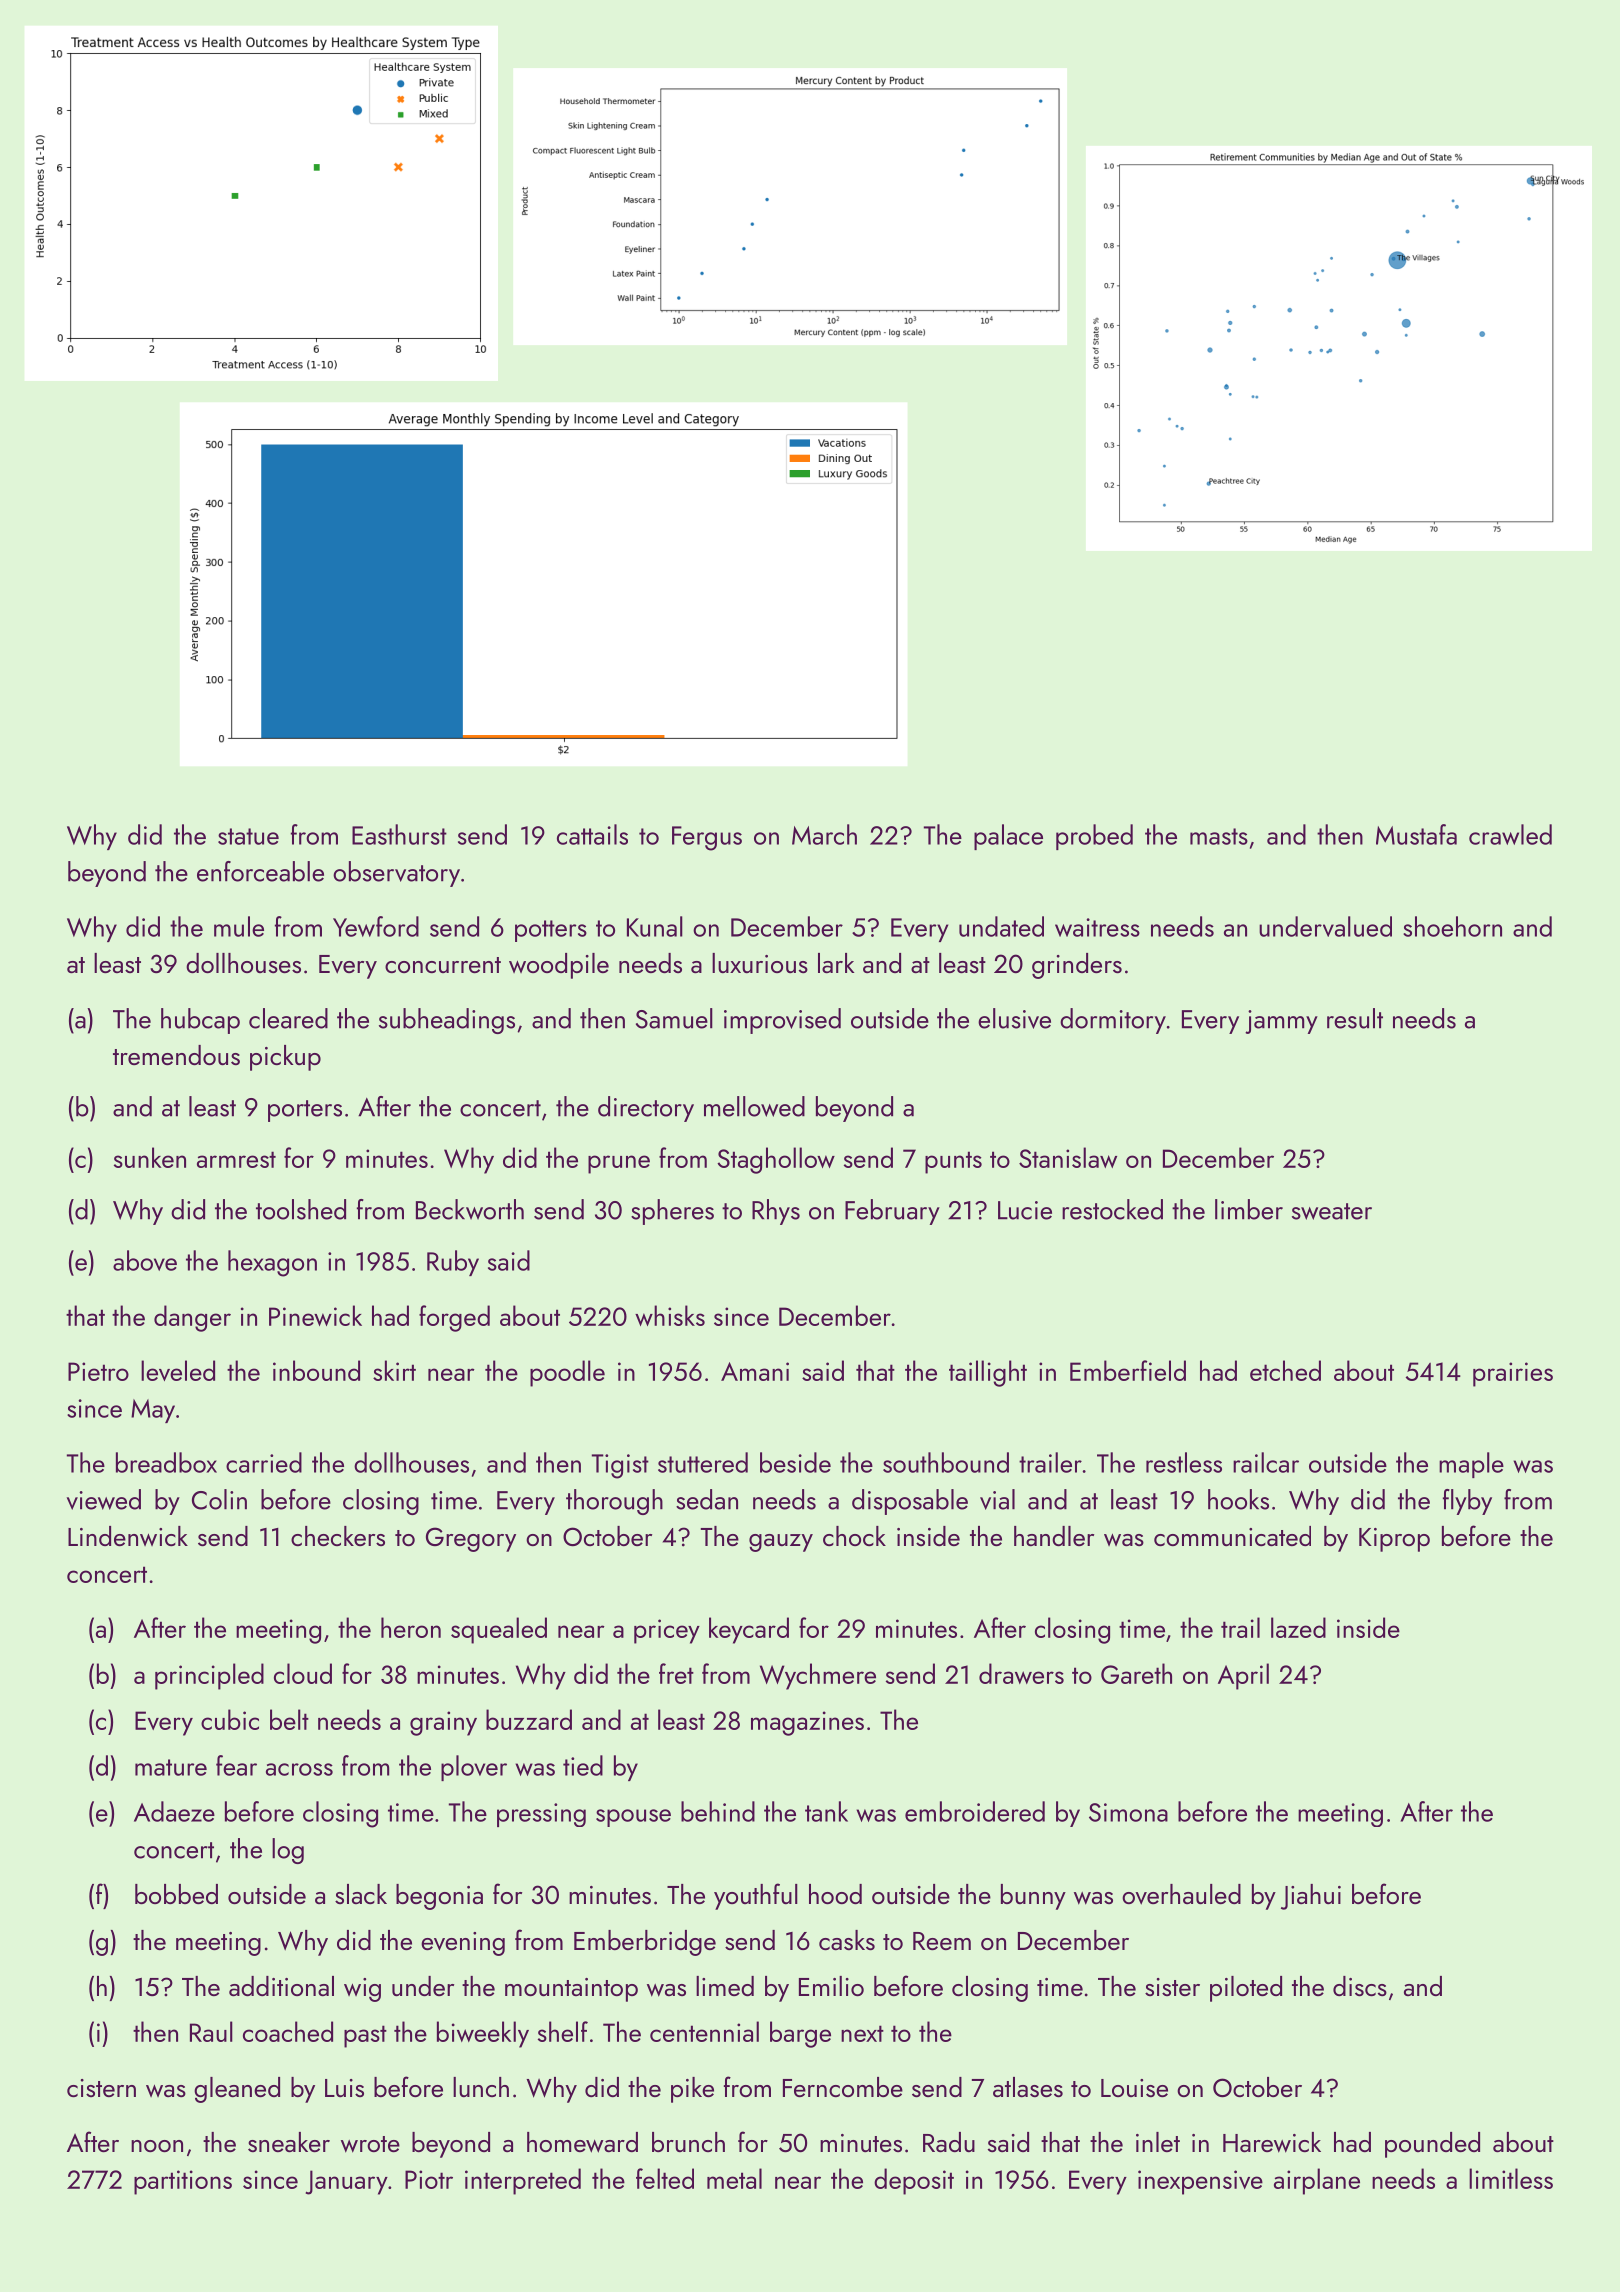 The image size is (1620, 2292). I want to click on keycard, so click(749, 1630).
